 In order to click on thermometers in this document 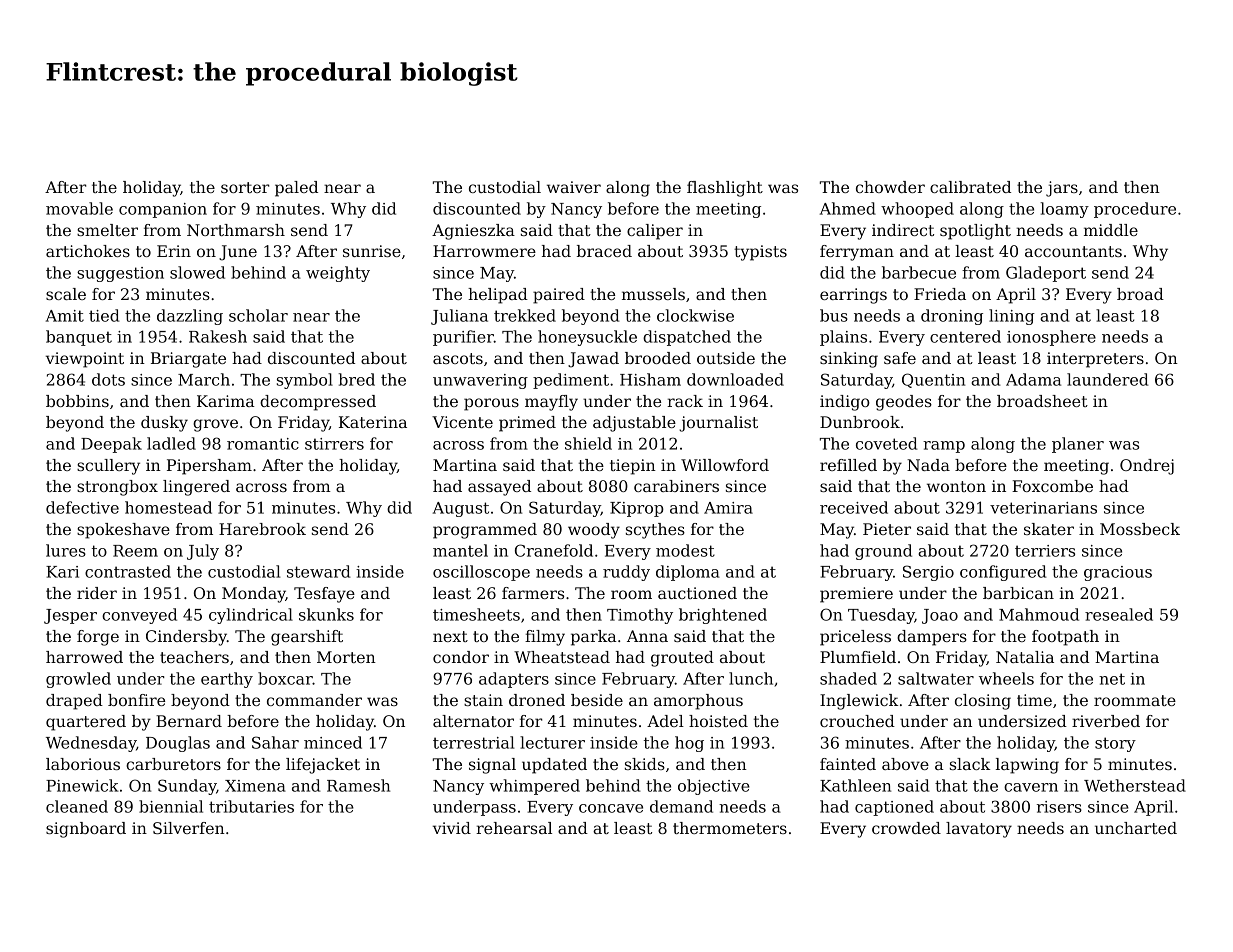, I will do `click(730, 828)`.
